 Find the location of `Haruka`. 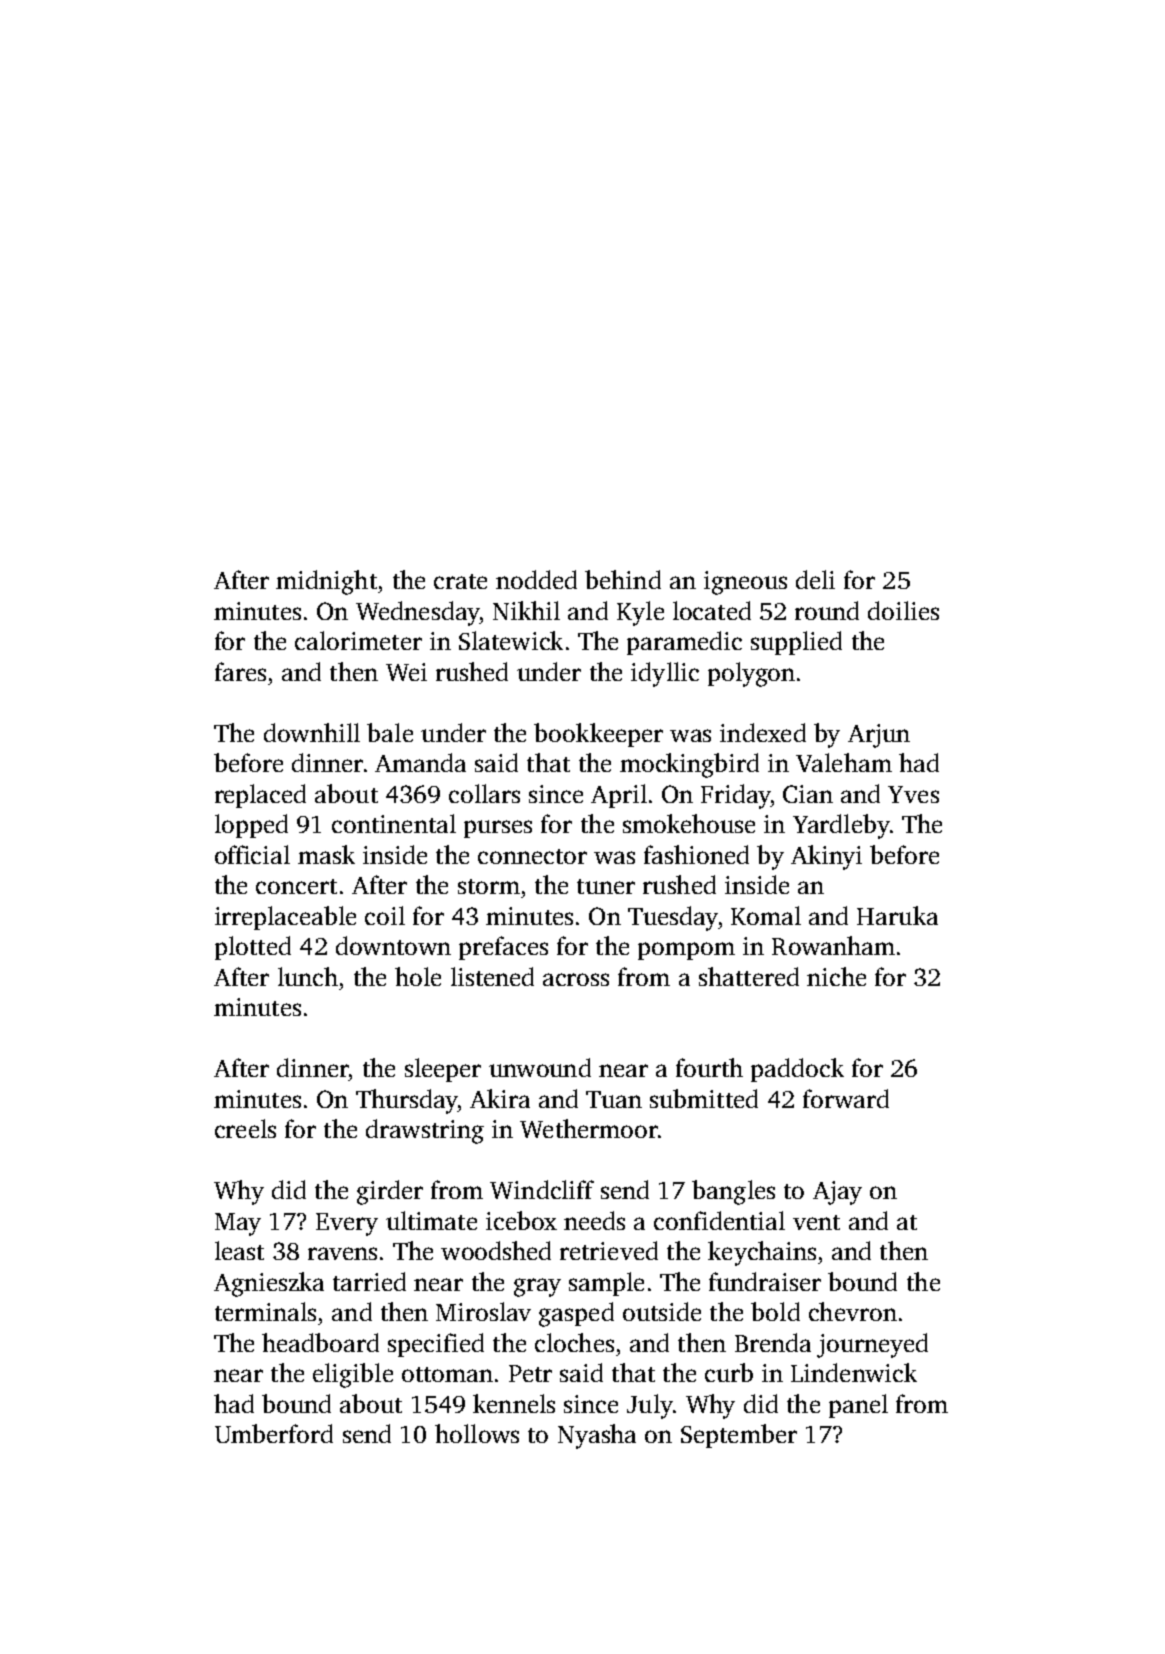

Haruka is located at coordinates (897, 915).
